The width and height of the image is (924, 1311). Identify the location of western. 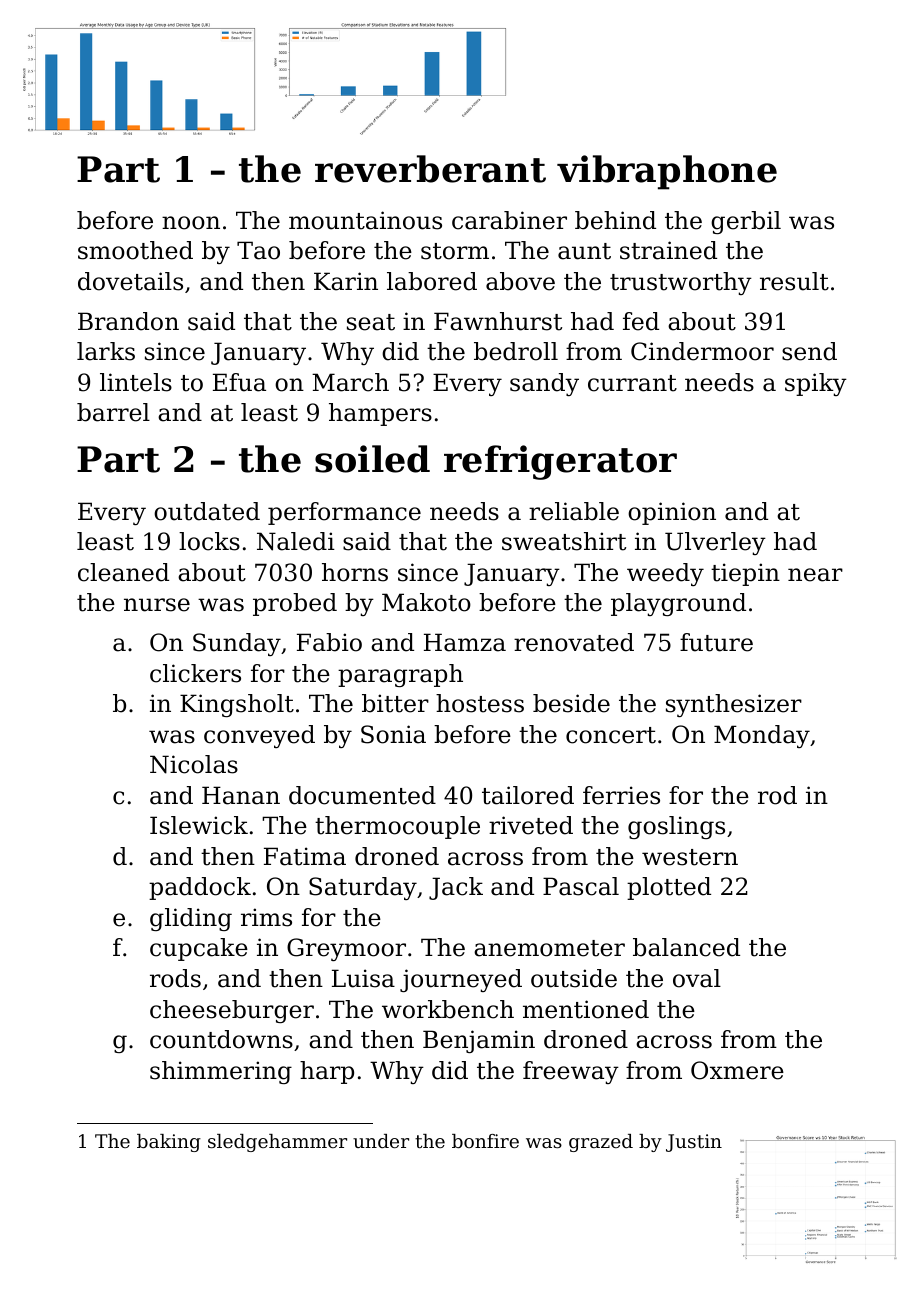
(690, 857).
